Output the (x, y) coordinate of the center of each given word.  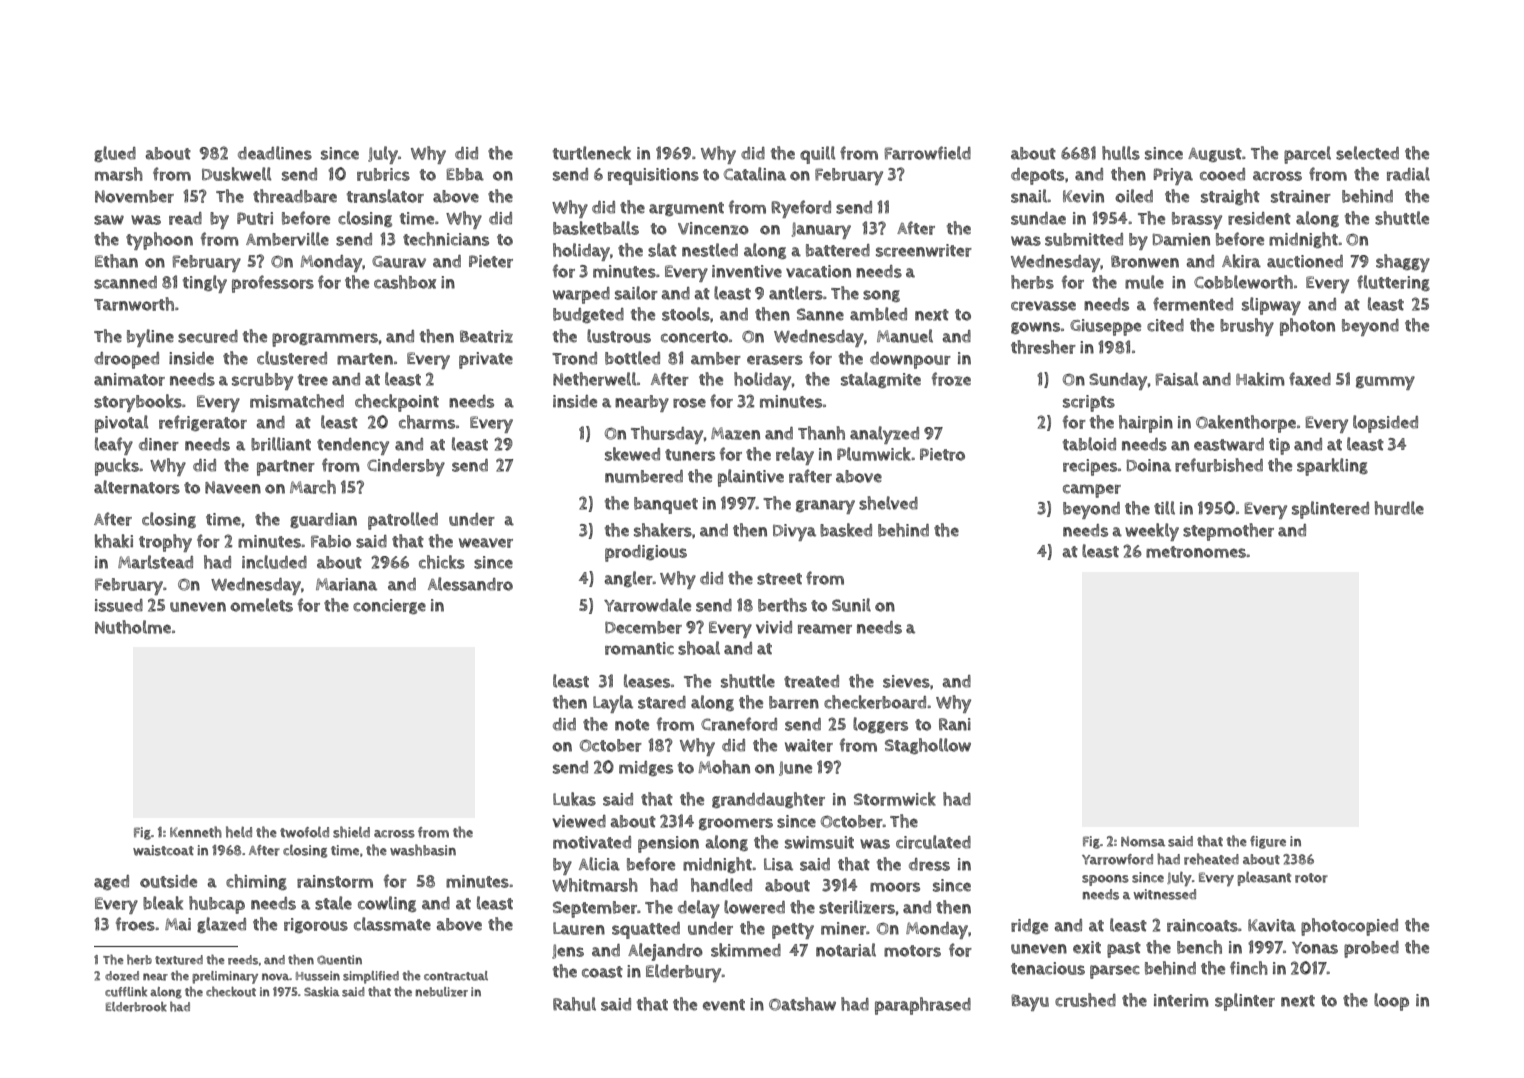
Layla (613, 704)
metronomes (1196, 552)
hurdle (1399, 508)
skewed (632, 454)
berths (782, 605)
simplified (371, 977)
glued (115, 154)
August (1215, 155)
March (313, 487)
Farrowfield (928, 153)
